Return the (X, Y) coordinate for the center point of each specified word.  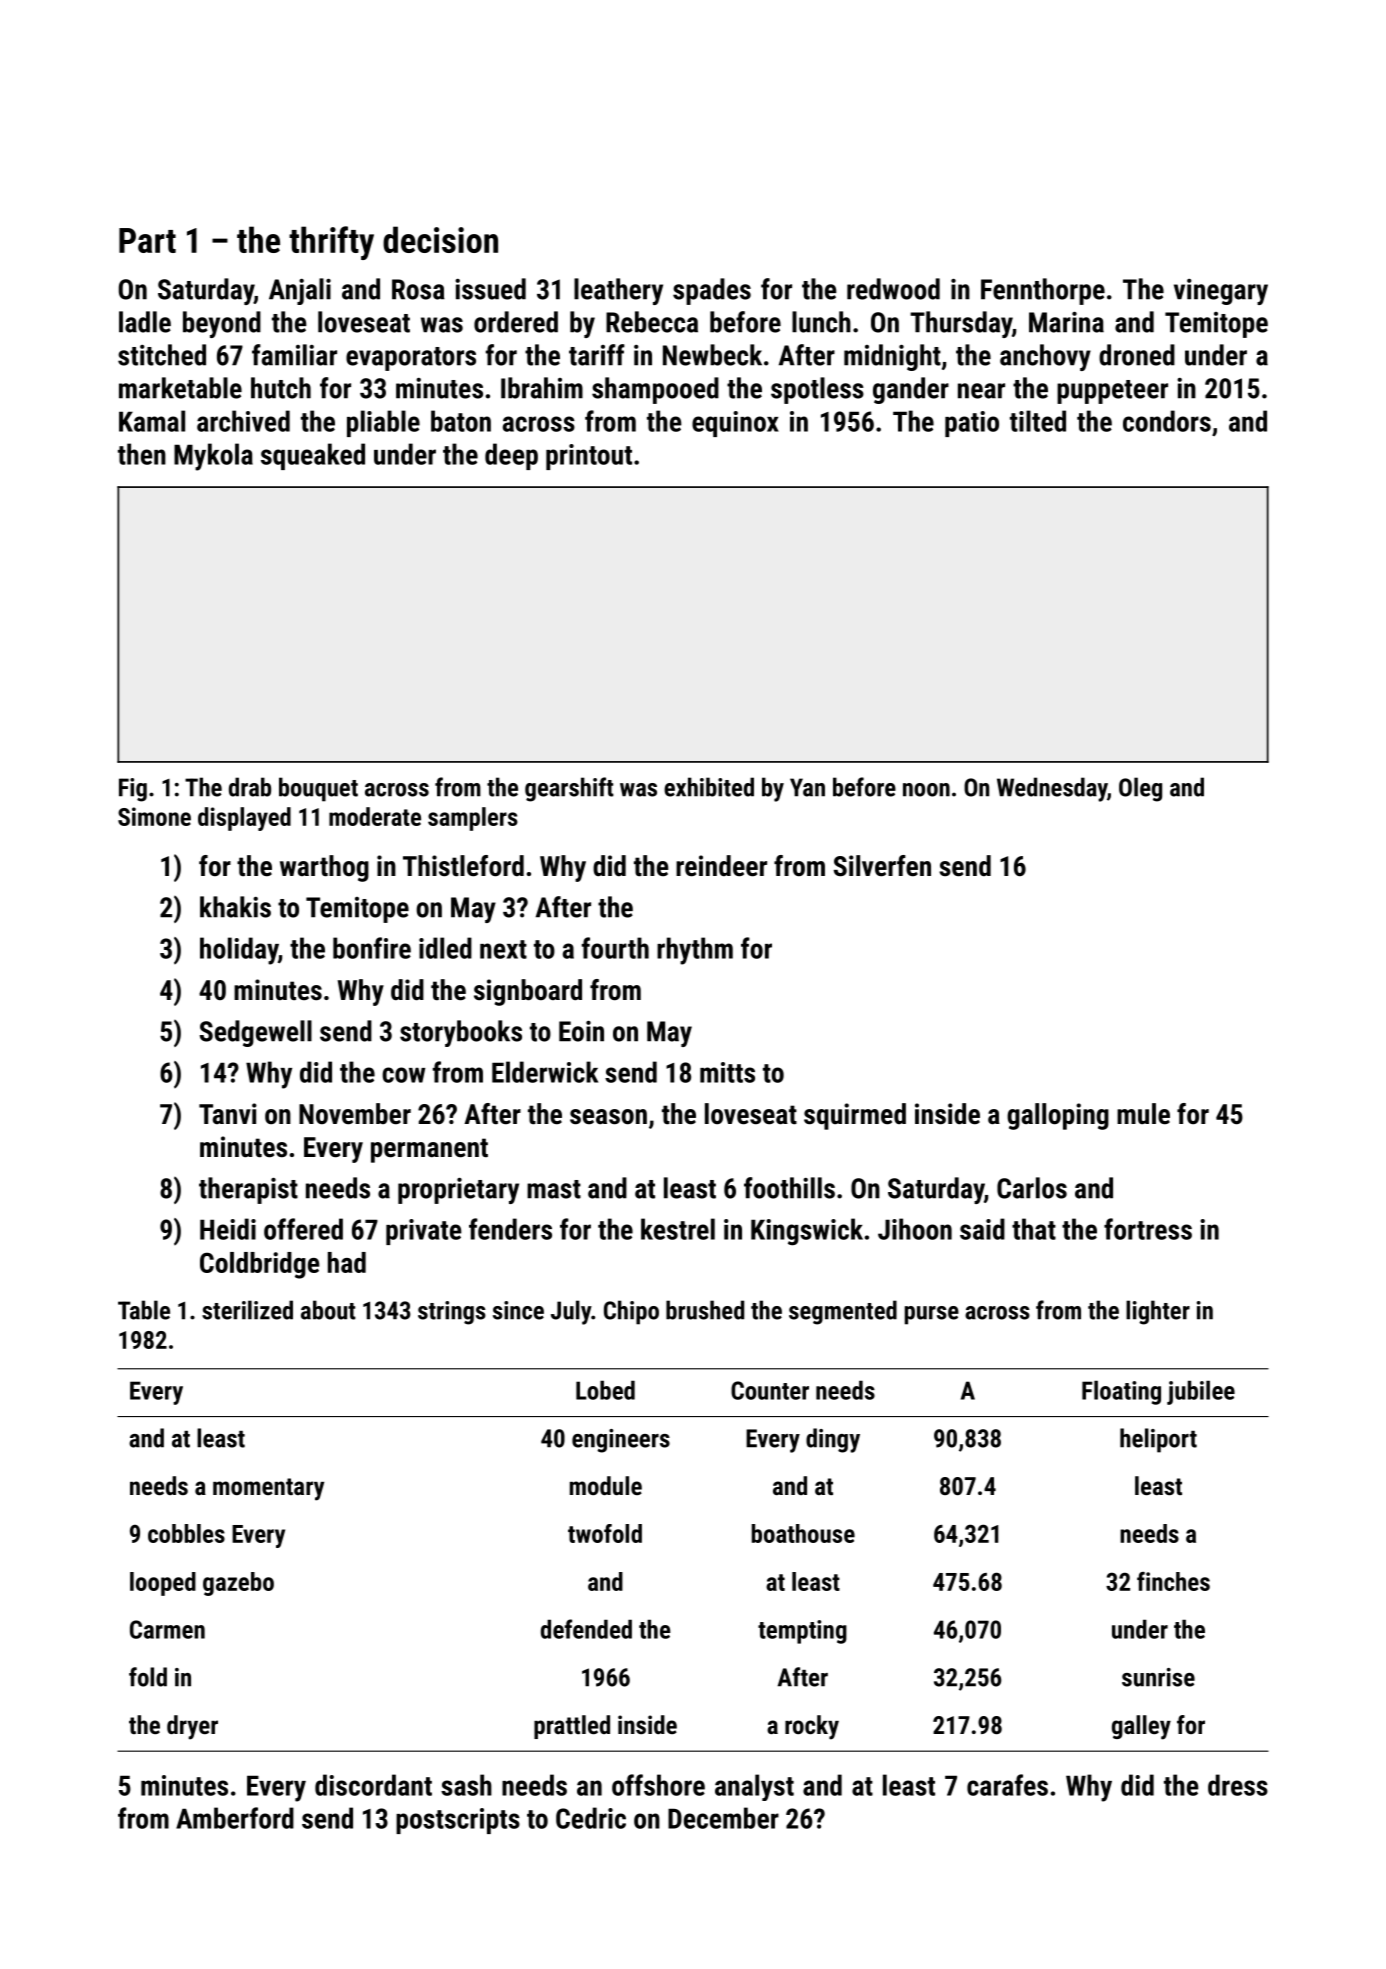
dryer (192, 1727)
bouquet (318, 789)
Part (147, 240)
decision (440, 239)
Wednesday (1052, 789)
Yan (807, 787)
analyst (754, 1787)
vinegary (1221, 292)
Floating (1121, 1392)
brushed (705, 1310)
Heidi (228, 1229)
